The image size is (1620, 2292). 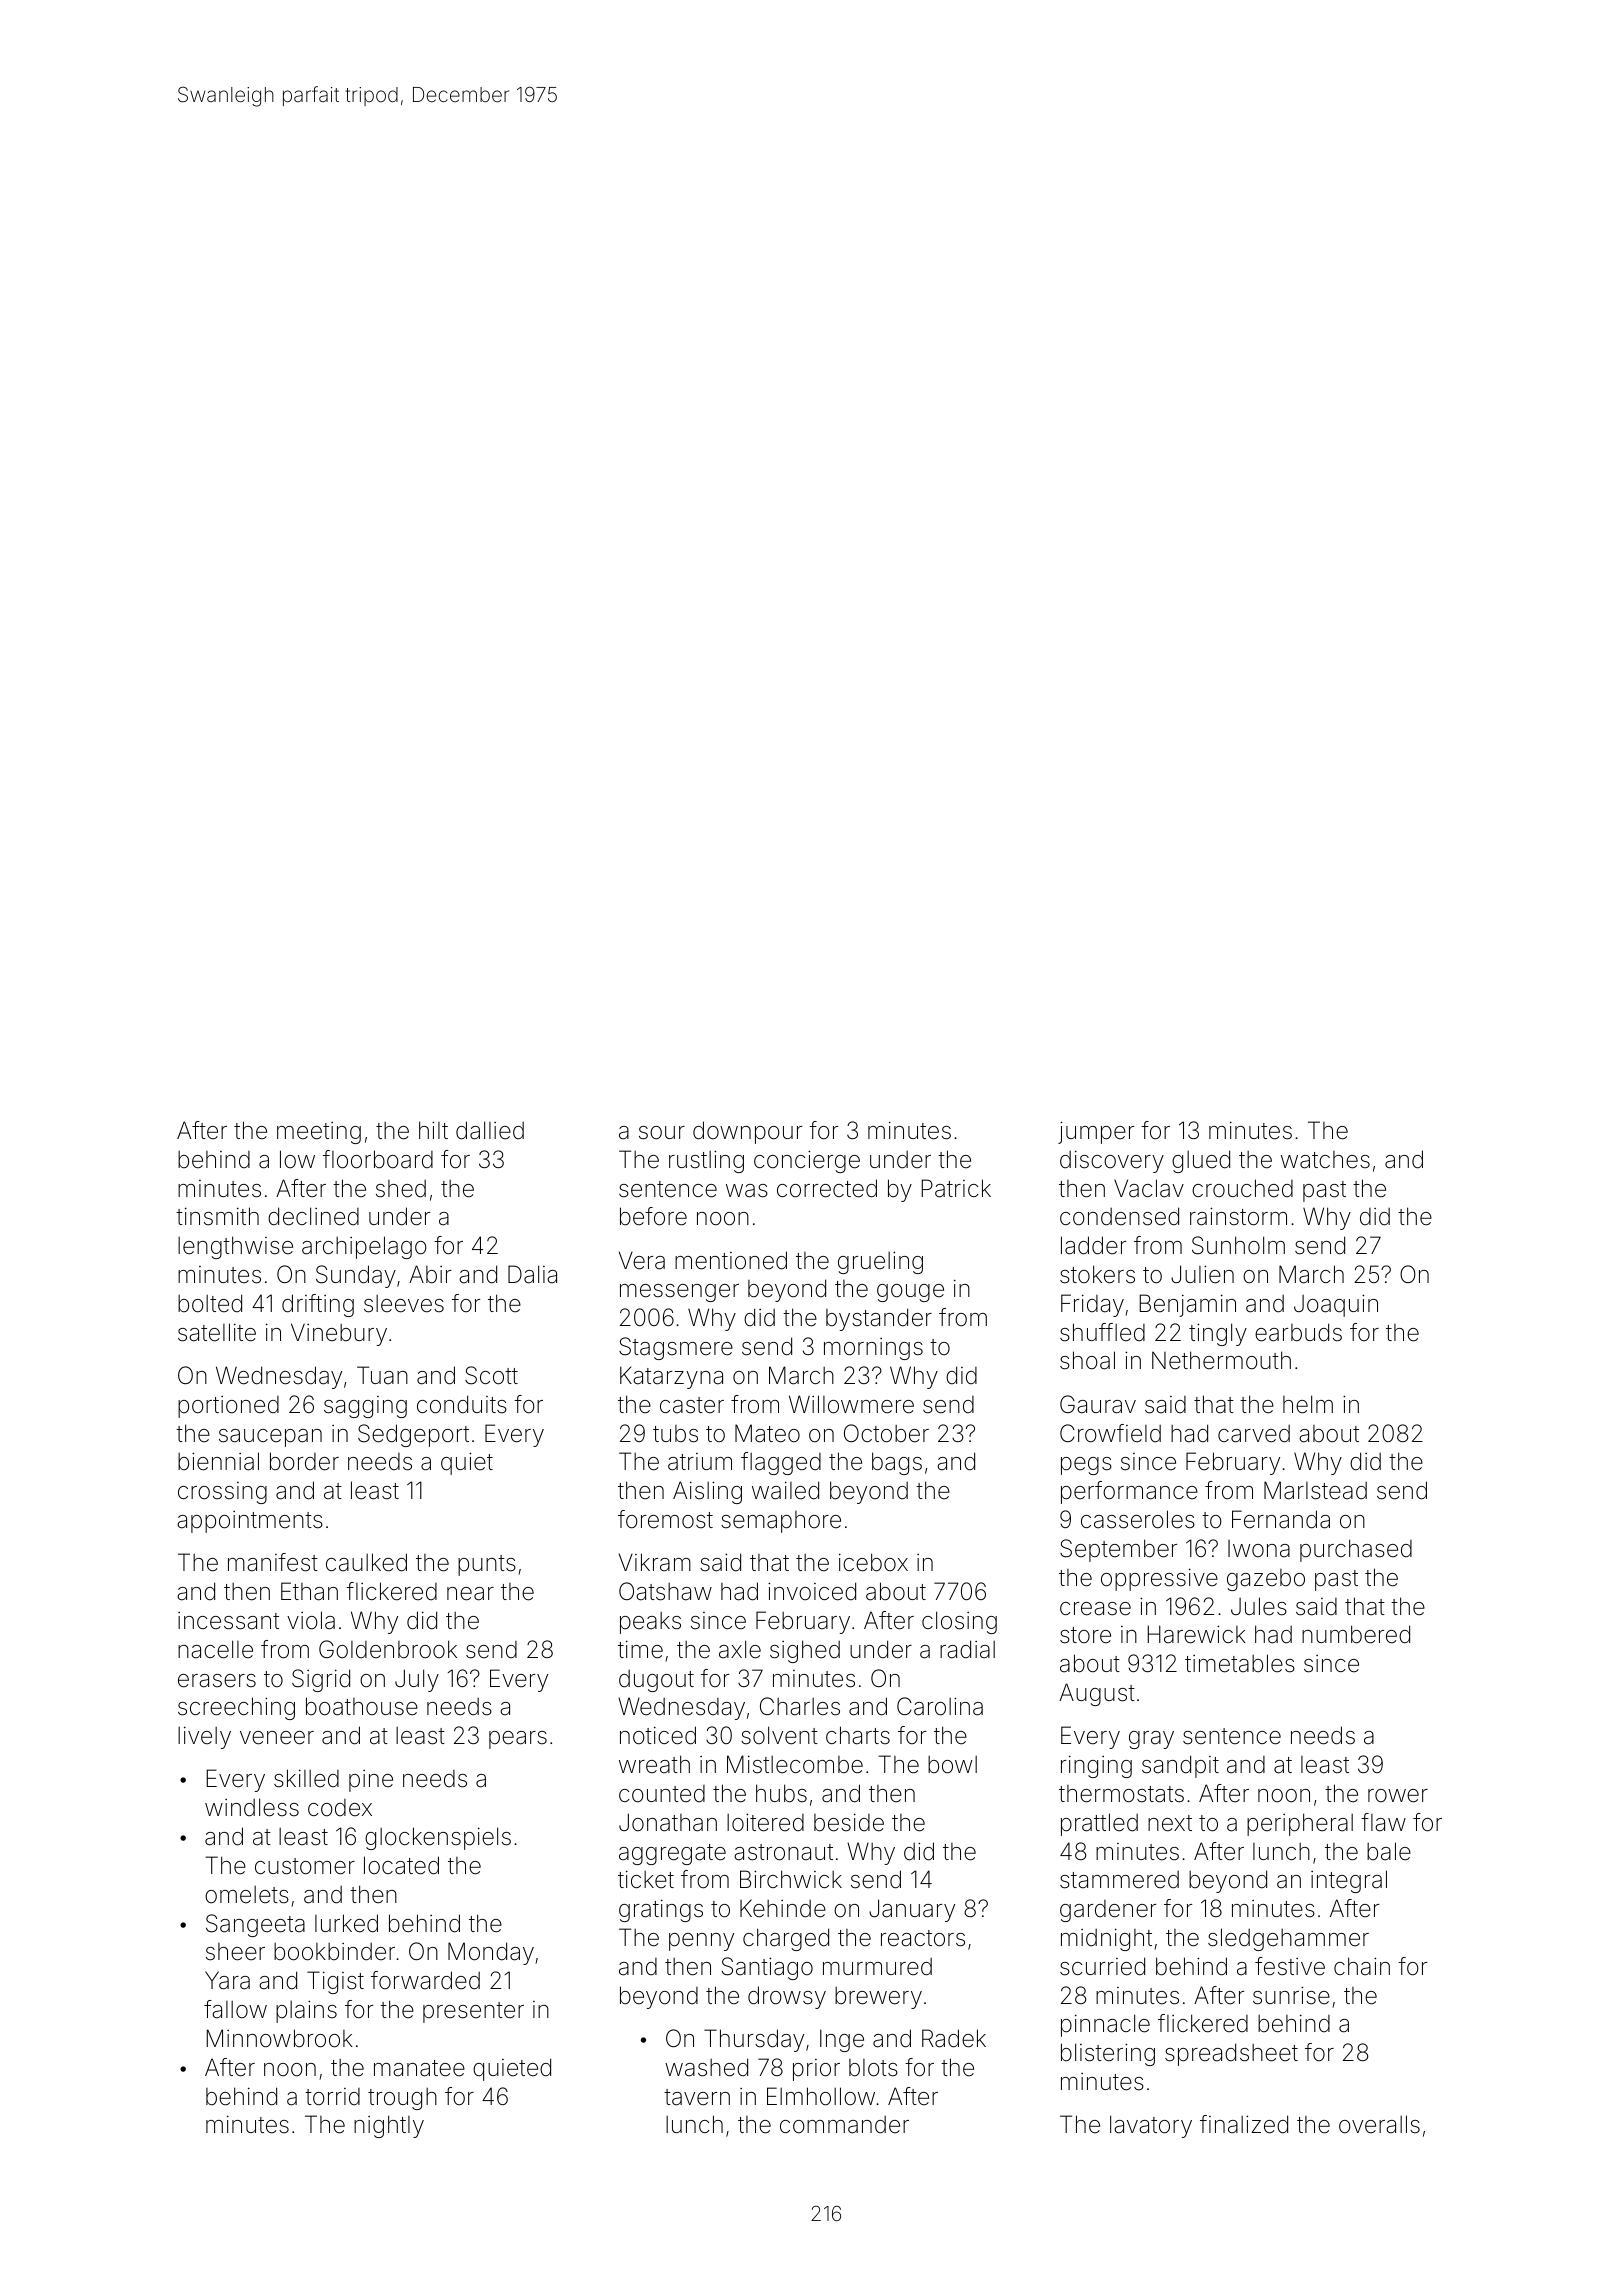 What do you see at coordinates (252, 1807) in the document?
I see `windless` at bounding box center [252, 1807].
